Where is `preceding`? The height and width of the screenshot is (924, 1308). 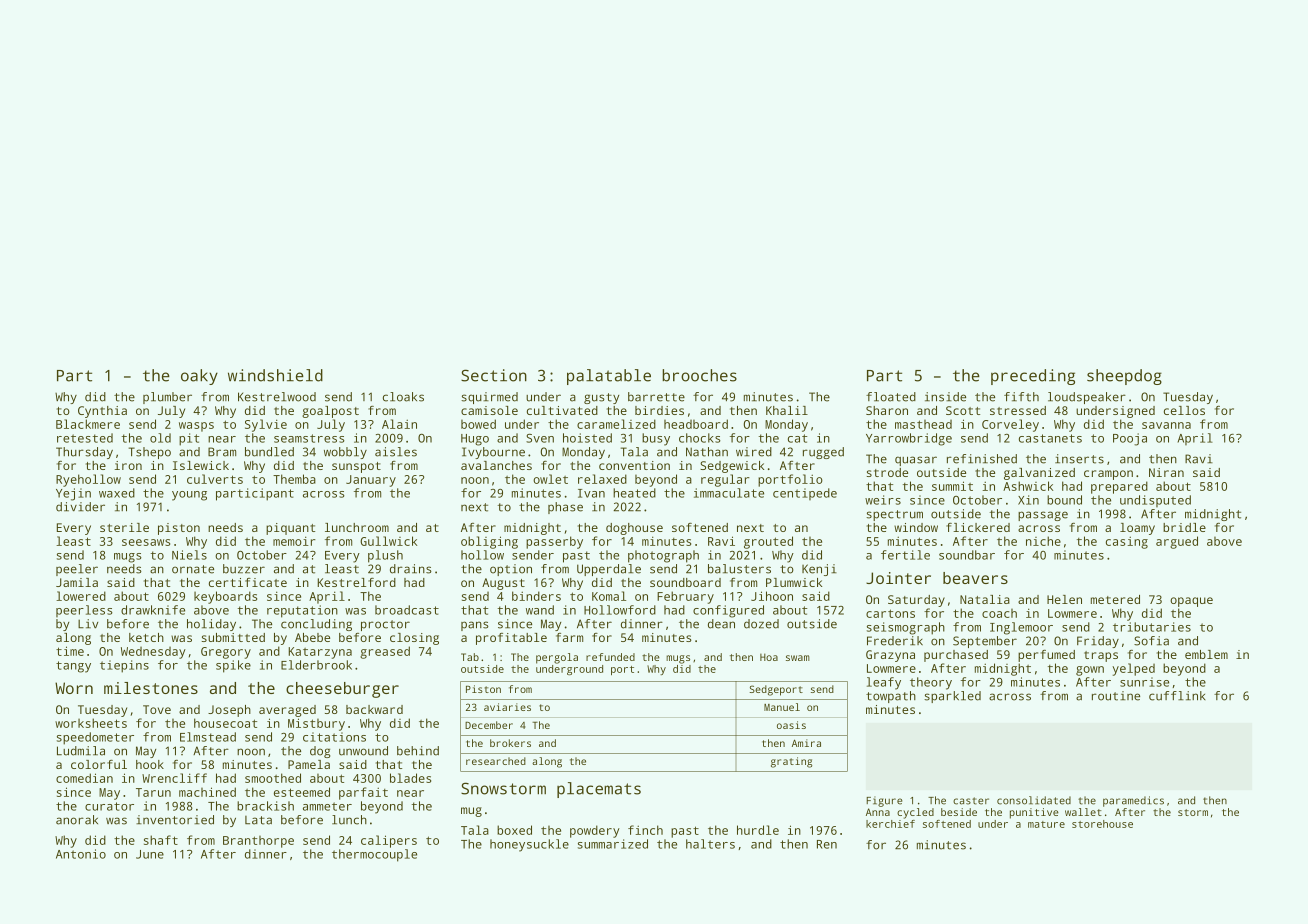
preceding is located at coordinates (1033, 377).
